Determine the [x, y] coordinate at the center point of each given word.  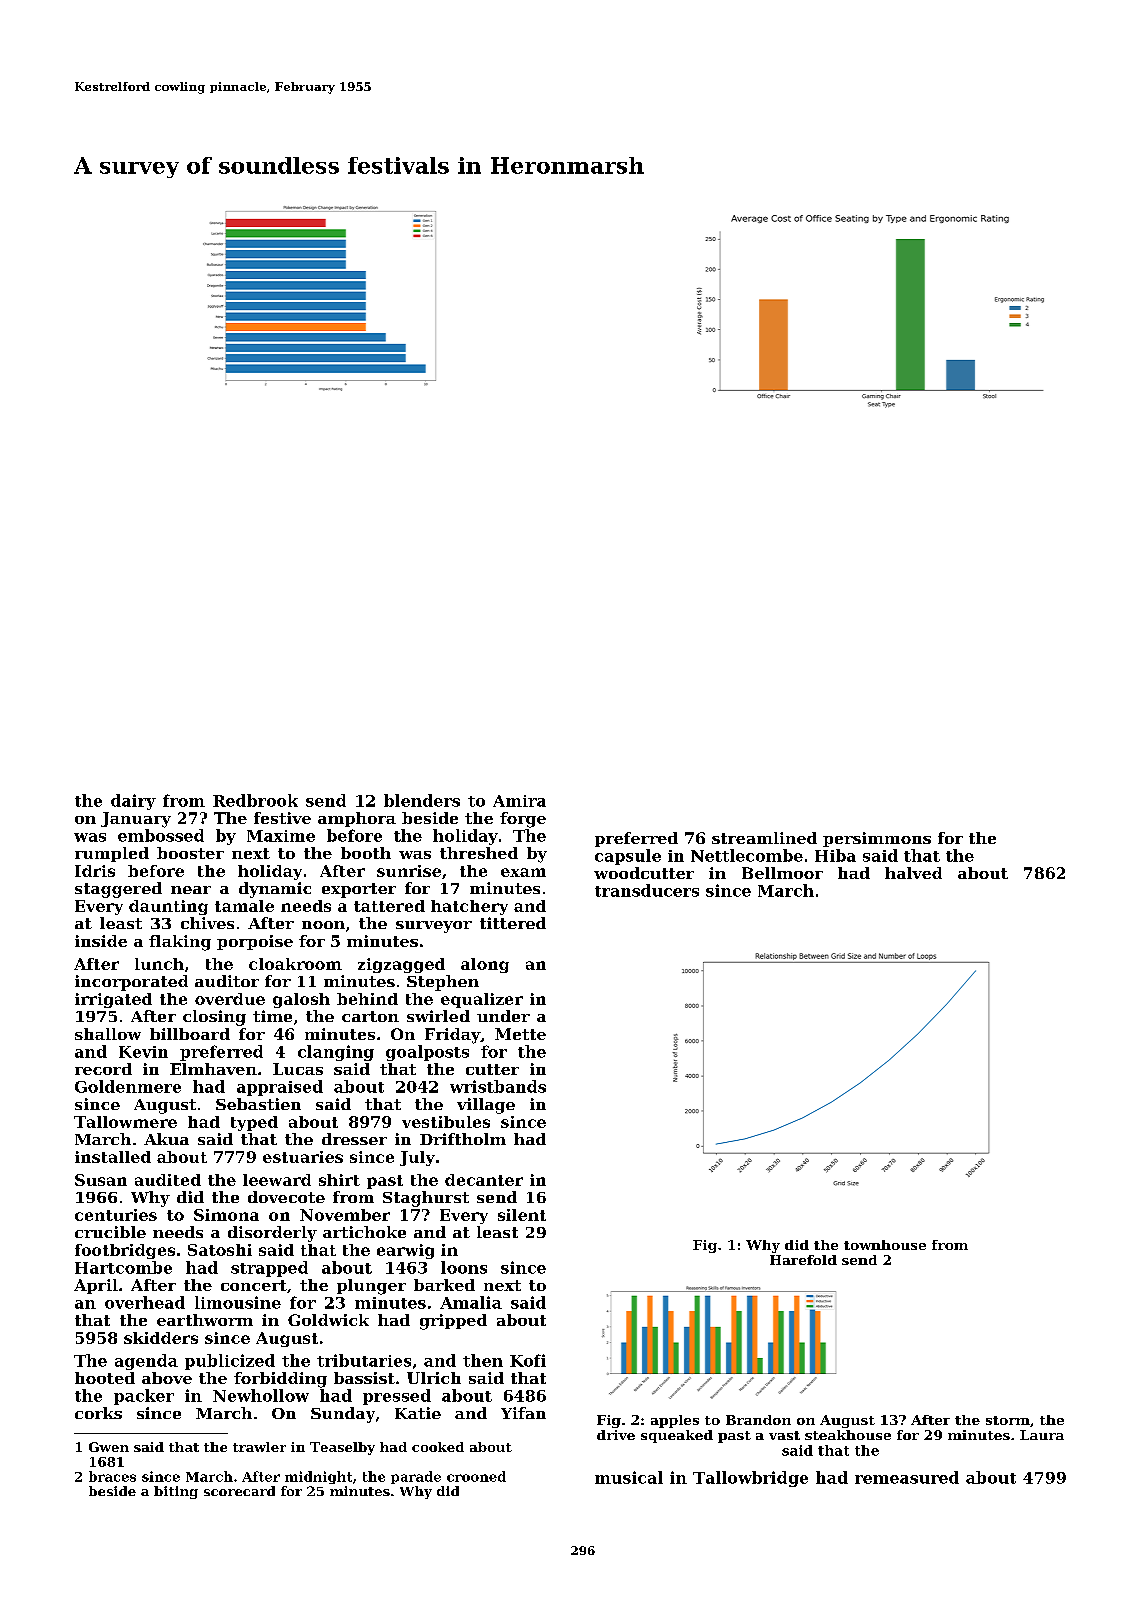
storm [1008, 1420]
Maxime [281, 836]
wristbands [498, 1086]
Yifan [523, 1413]
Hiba [835, 855]
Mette [520, 1034]
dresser [354, 1139]
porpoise [255, 942]
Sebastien [258, 1104]
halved [913, 873]
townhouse [885, 1245]
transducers [647, 890]
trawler [259, 1447]
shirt [339, 1180]
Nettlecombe [747, 855]
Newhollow [261, 1395]
